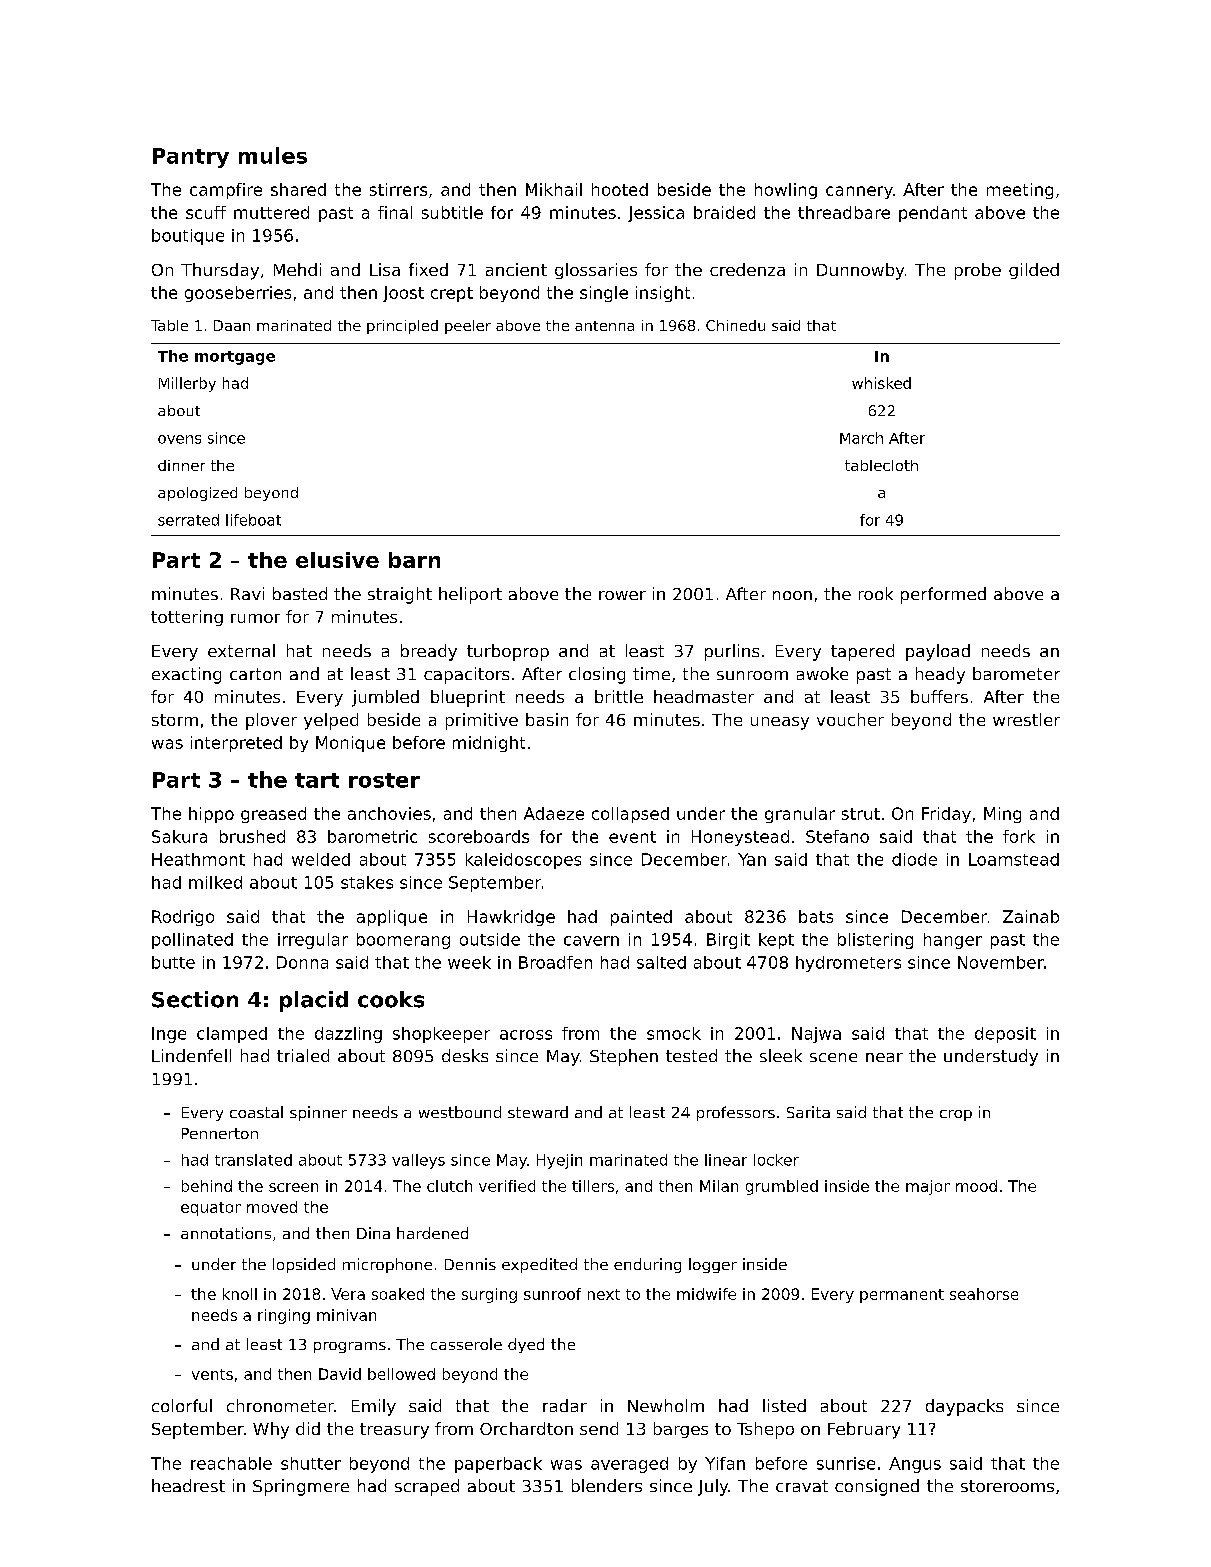  Describe the element at coordinates (1034, 271) in the screenshot. I see `gilded` at that location.
